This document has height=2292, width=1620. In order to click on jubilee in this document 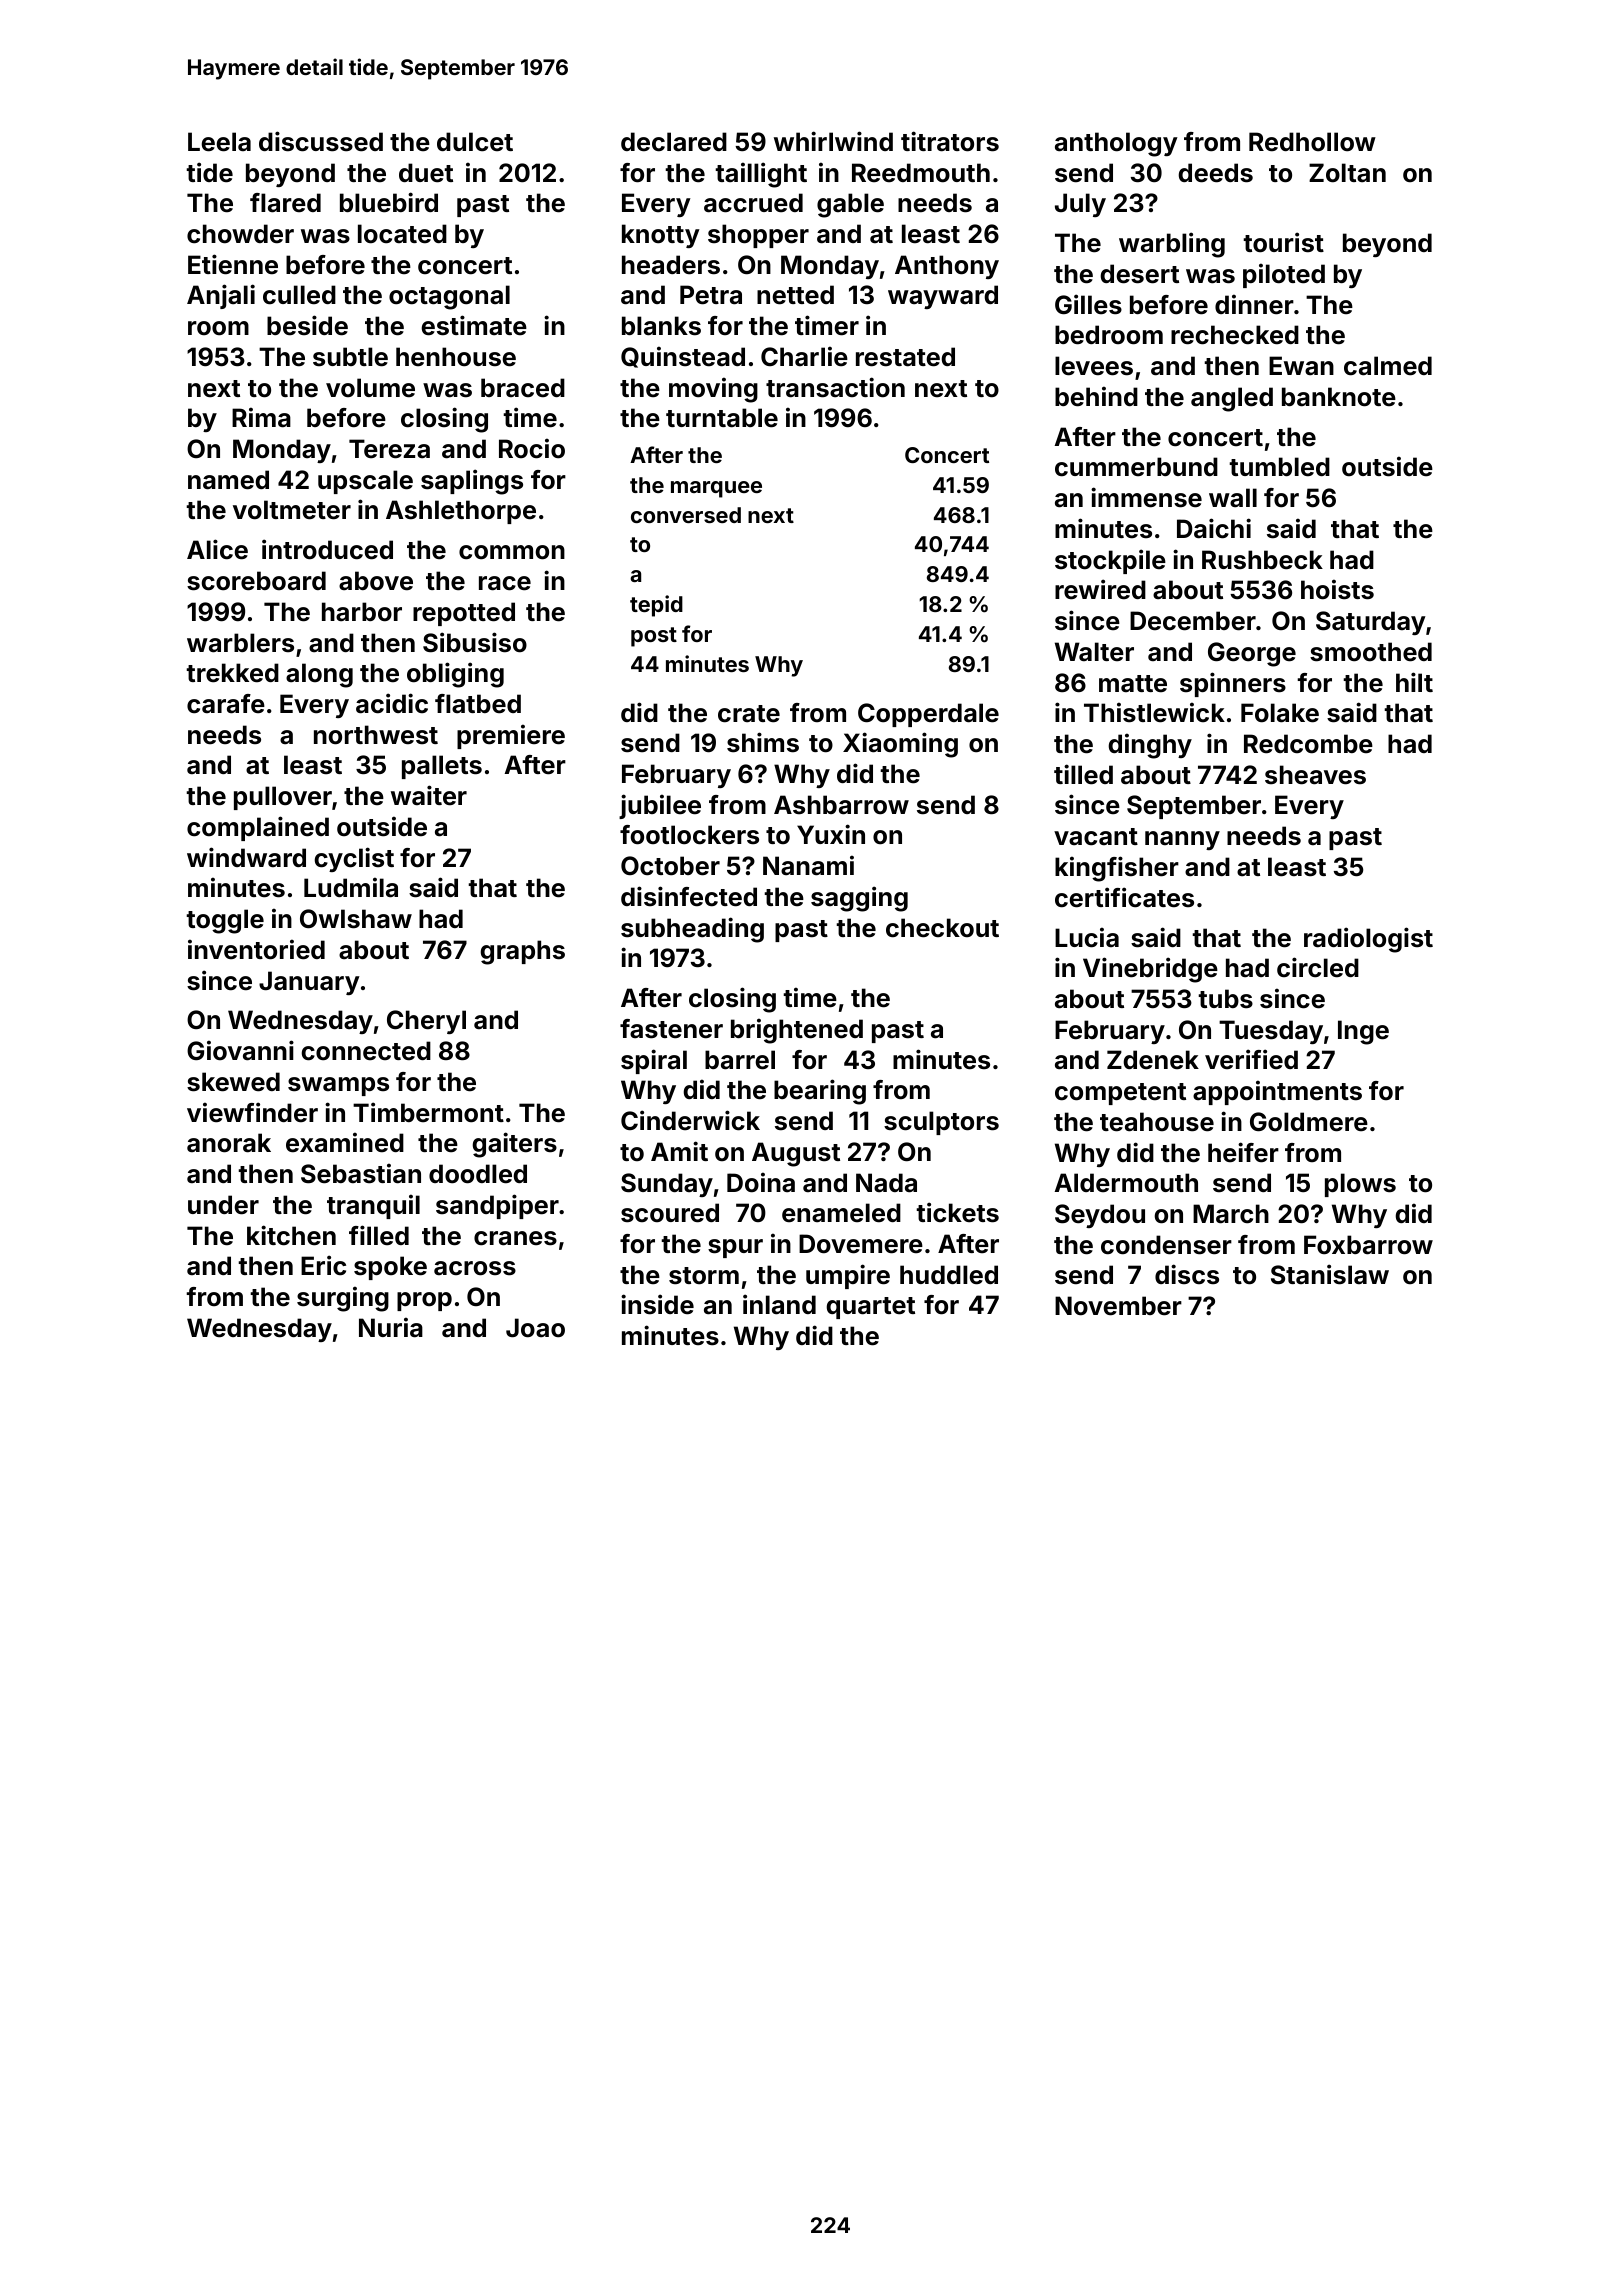, I will do `click(660, 806)`.
